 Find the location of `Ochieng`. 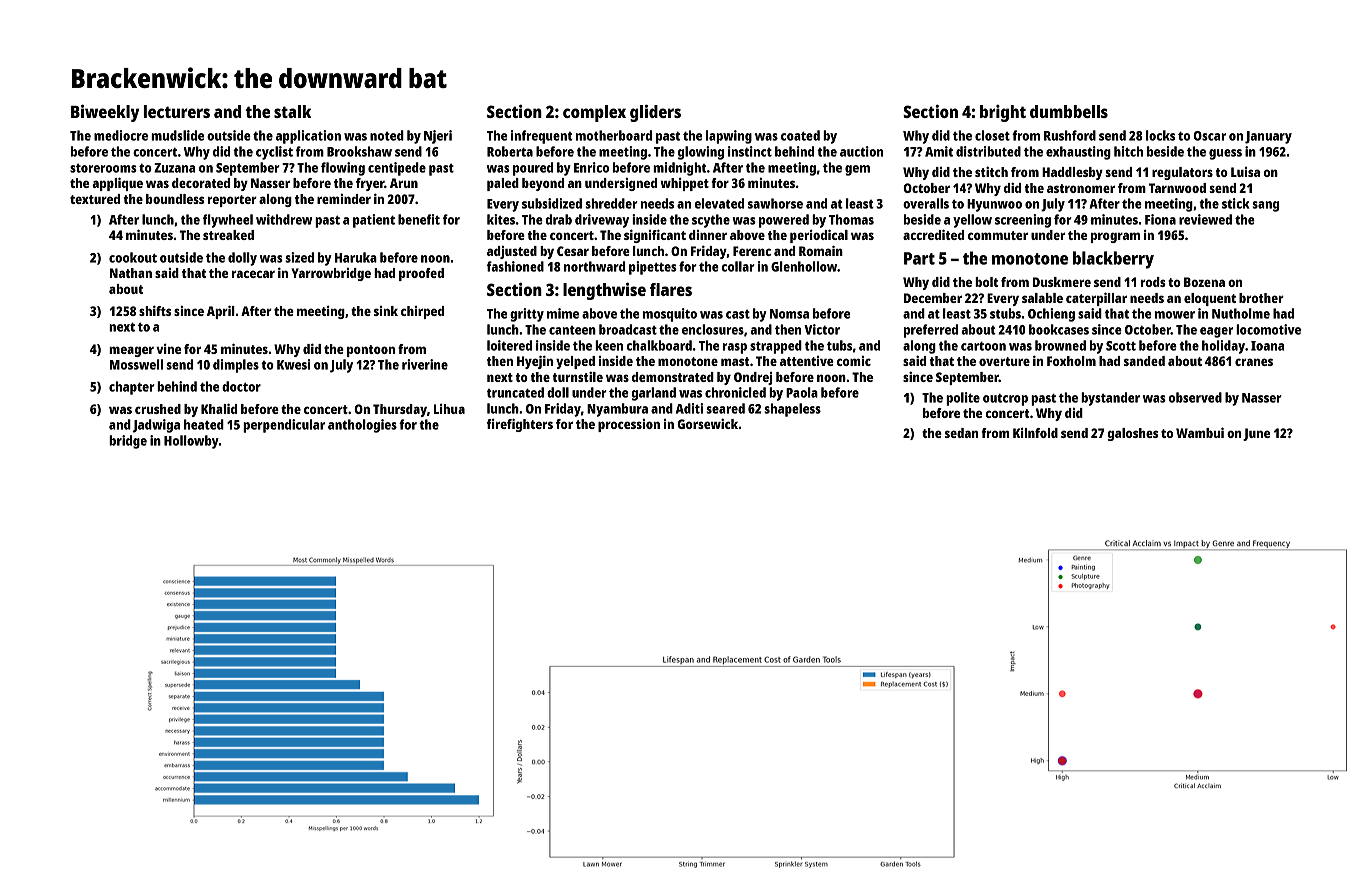

Ochieng is located at coordinates (1051, 315).
